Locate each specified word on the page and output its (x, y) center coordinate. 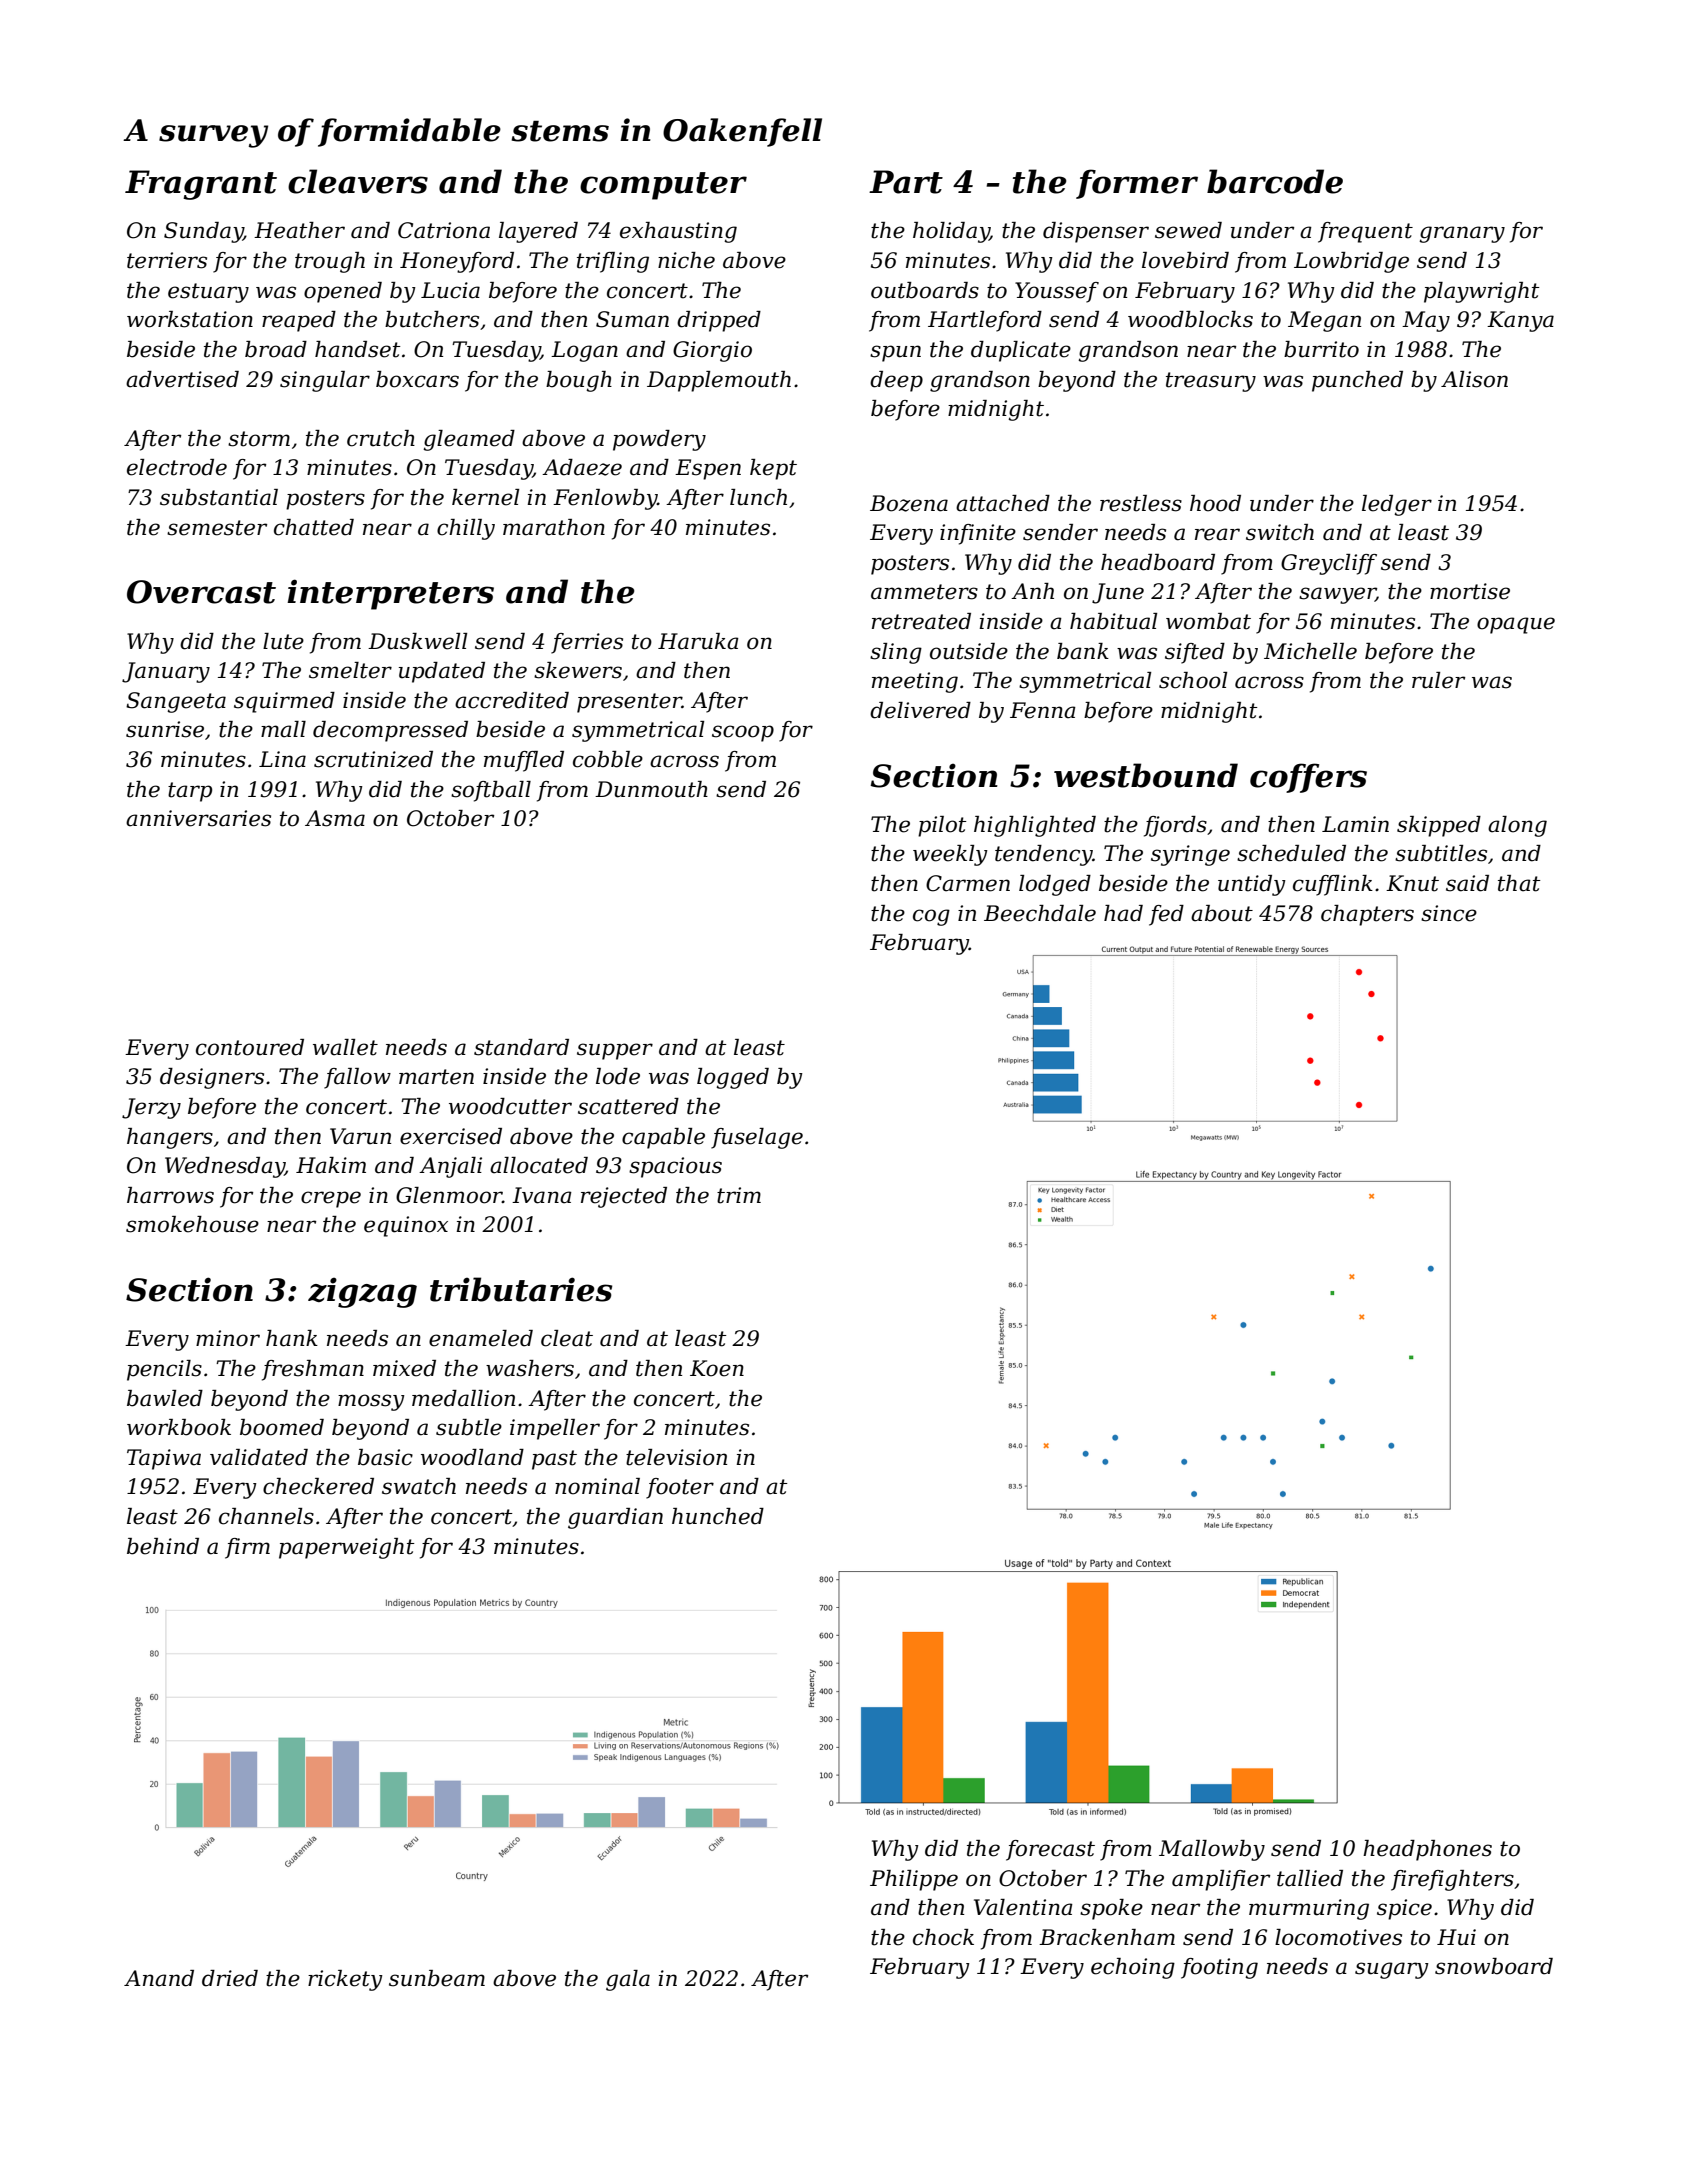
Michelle (1310, 651)
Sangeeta (176, 702)
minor (228, 1338)
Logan (584, 351)
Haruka (698, 641)
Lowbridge (1351, 262)
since (1449, 913)
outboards (925, 290)
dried (230, 1978)
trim (739, 1195)
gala (628, 1980)
